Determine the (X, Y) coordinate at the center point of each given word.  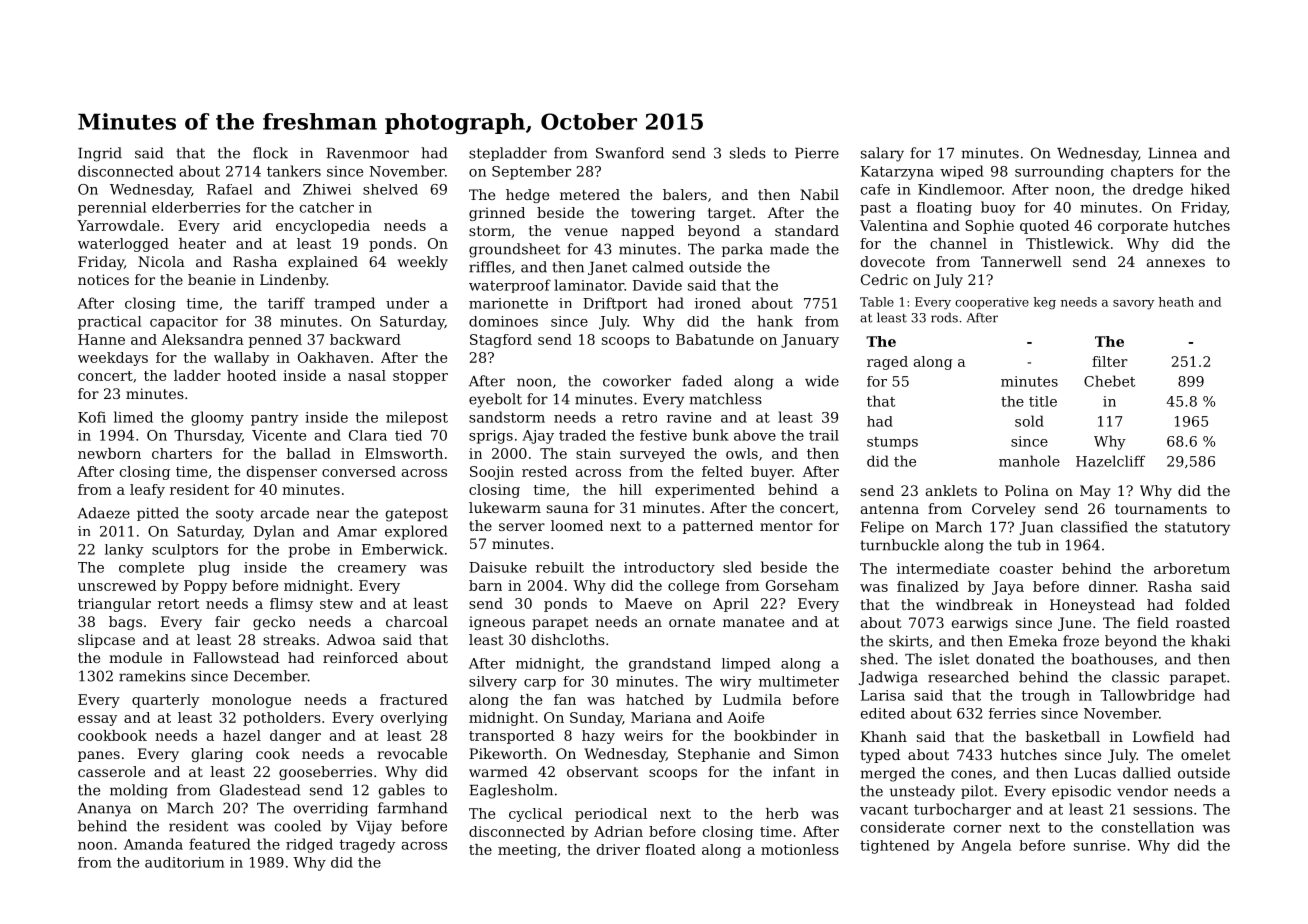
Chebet (1109, 381)
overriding (331, 809)
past (875, 209)
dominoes (503, 321)
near (332, 514)
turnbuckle (899, 545)
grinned (497, 214)
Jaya (1008, 588)
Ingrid (100, 154)
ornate (692, 622)
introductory (669, 569)
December (271, 676)
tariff (286, 303)
